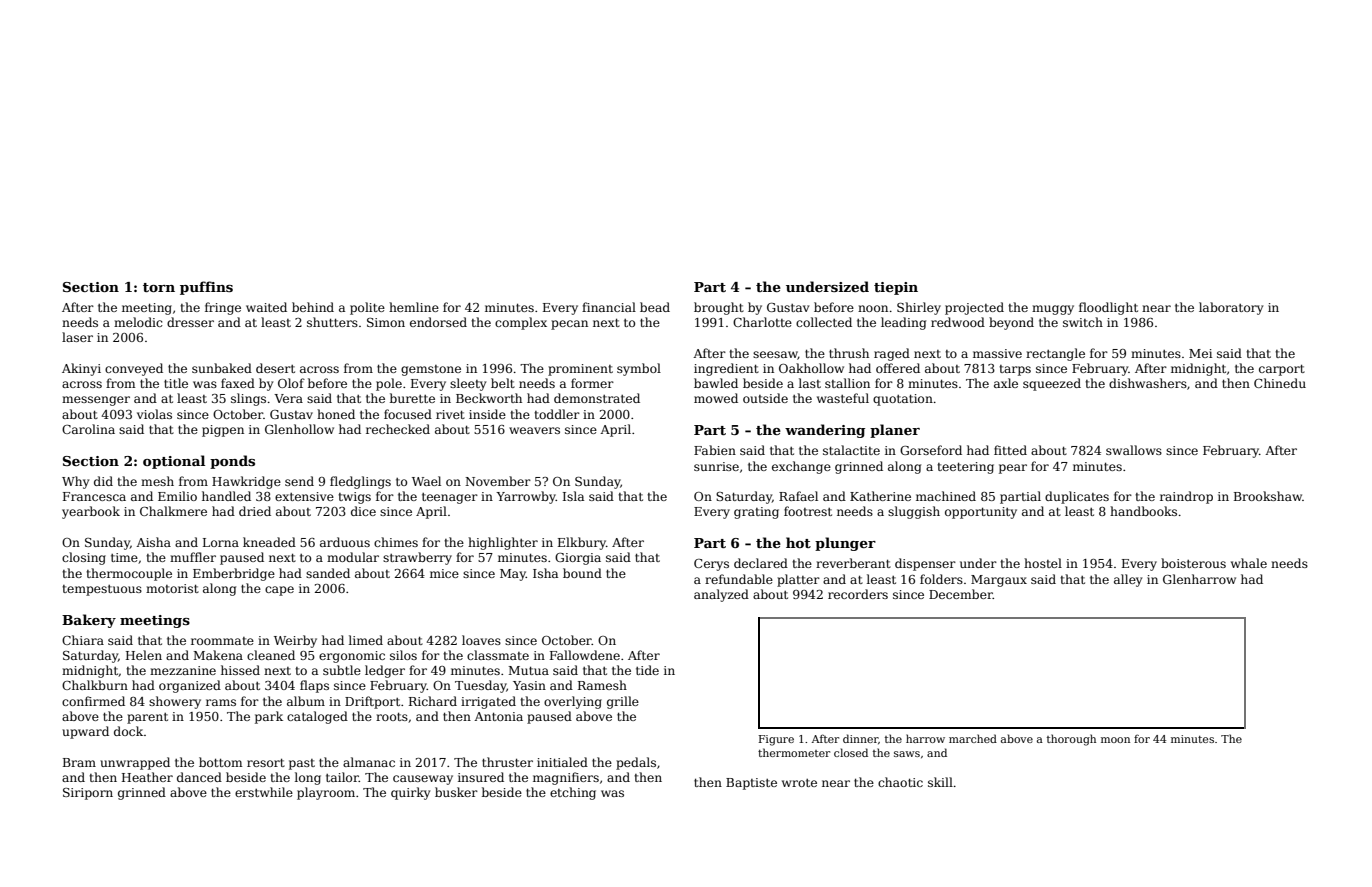 The width and height of the page is (1372, 887). Describe the element at coordinates (751, 784) in the page. I see `Baptiste` at that location.
